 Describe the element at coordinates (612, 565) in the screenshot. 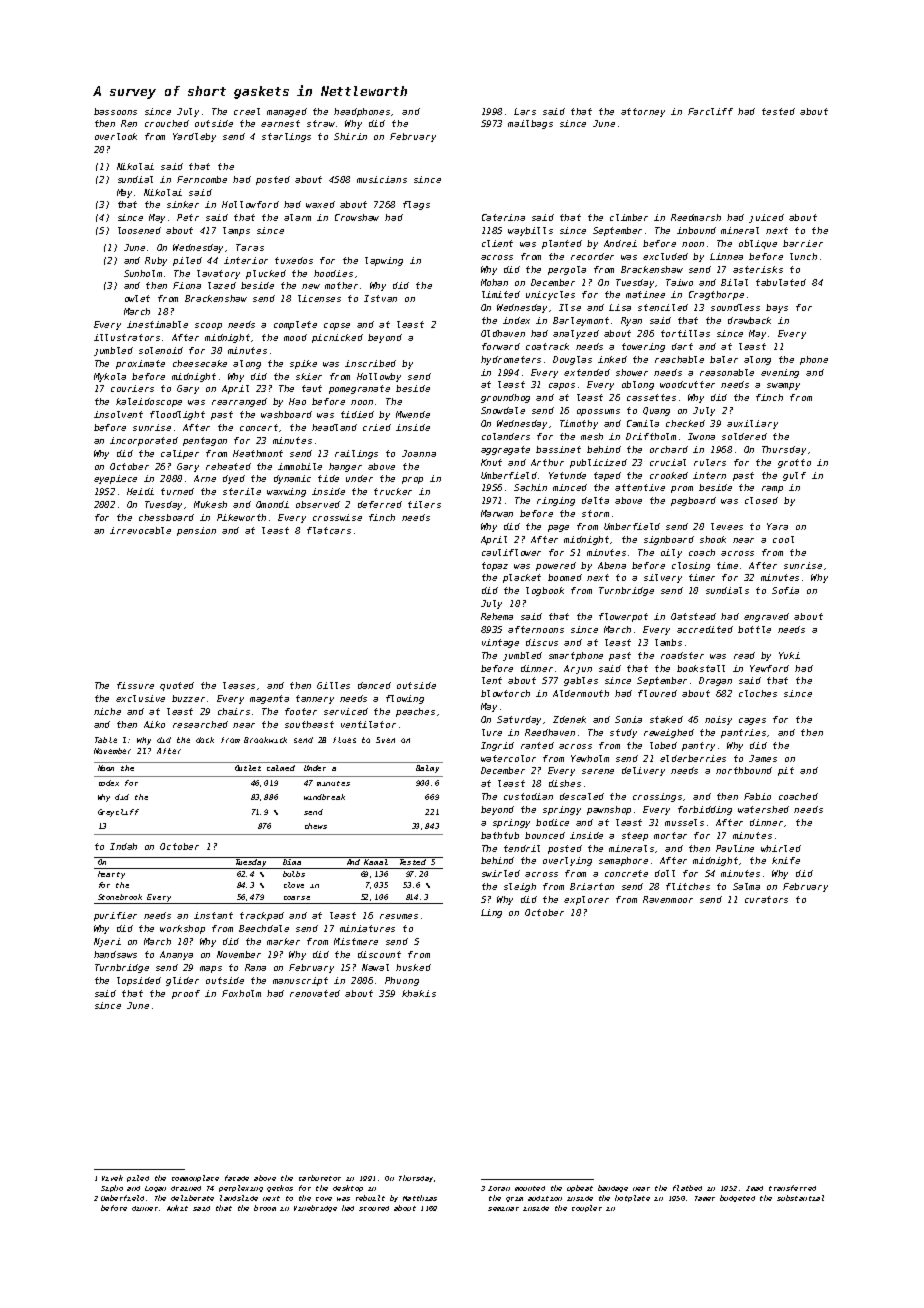

I see `Abena` at that location.
